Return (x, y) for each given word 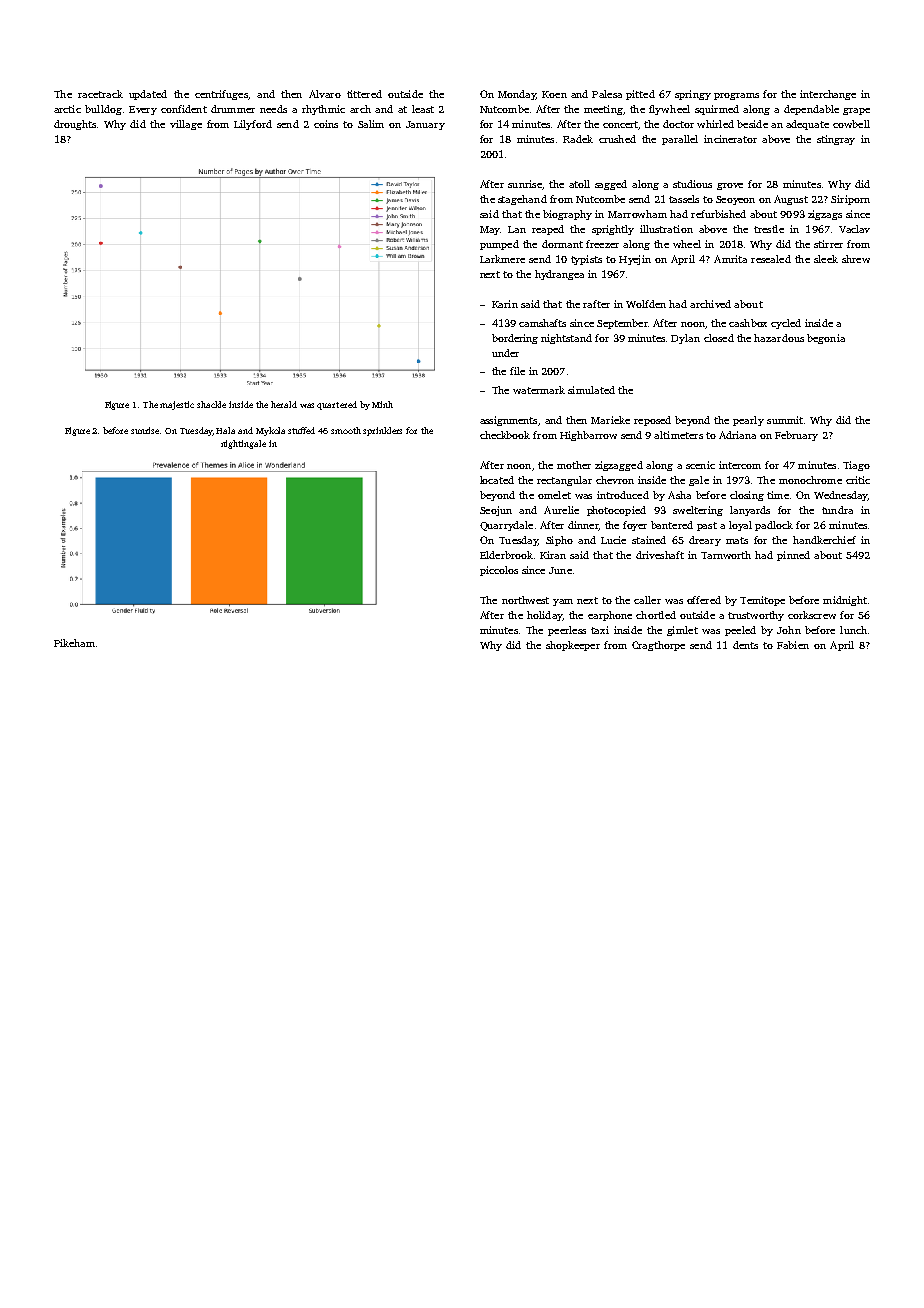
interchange (828, 95)
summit (785, 420)
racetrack (100, 94)
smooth (346, 430)
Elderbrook (506, 555)
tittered (364, 94)
